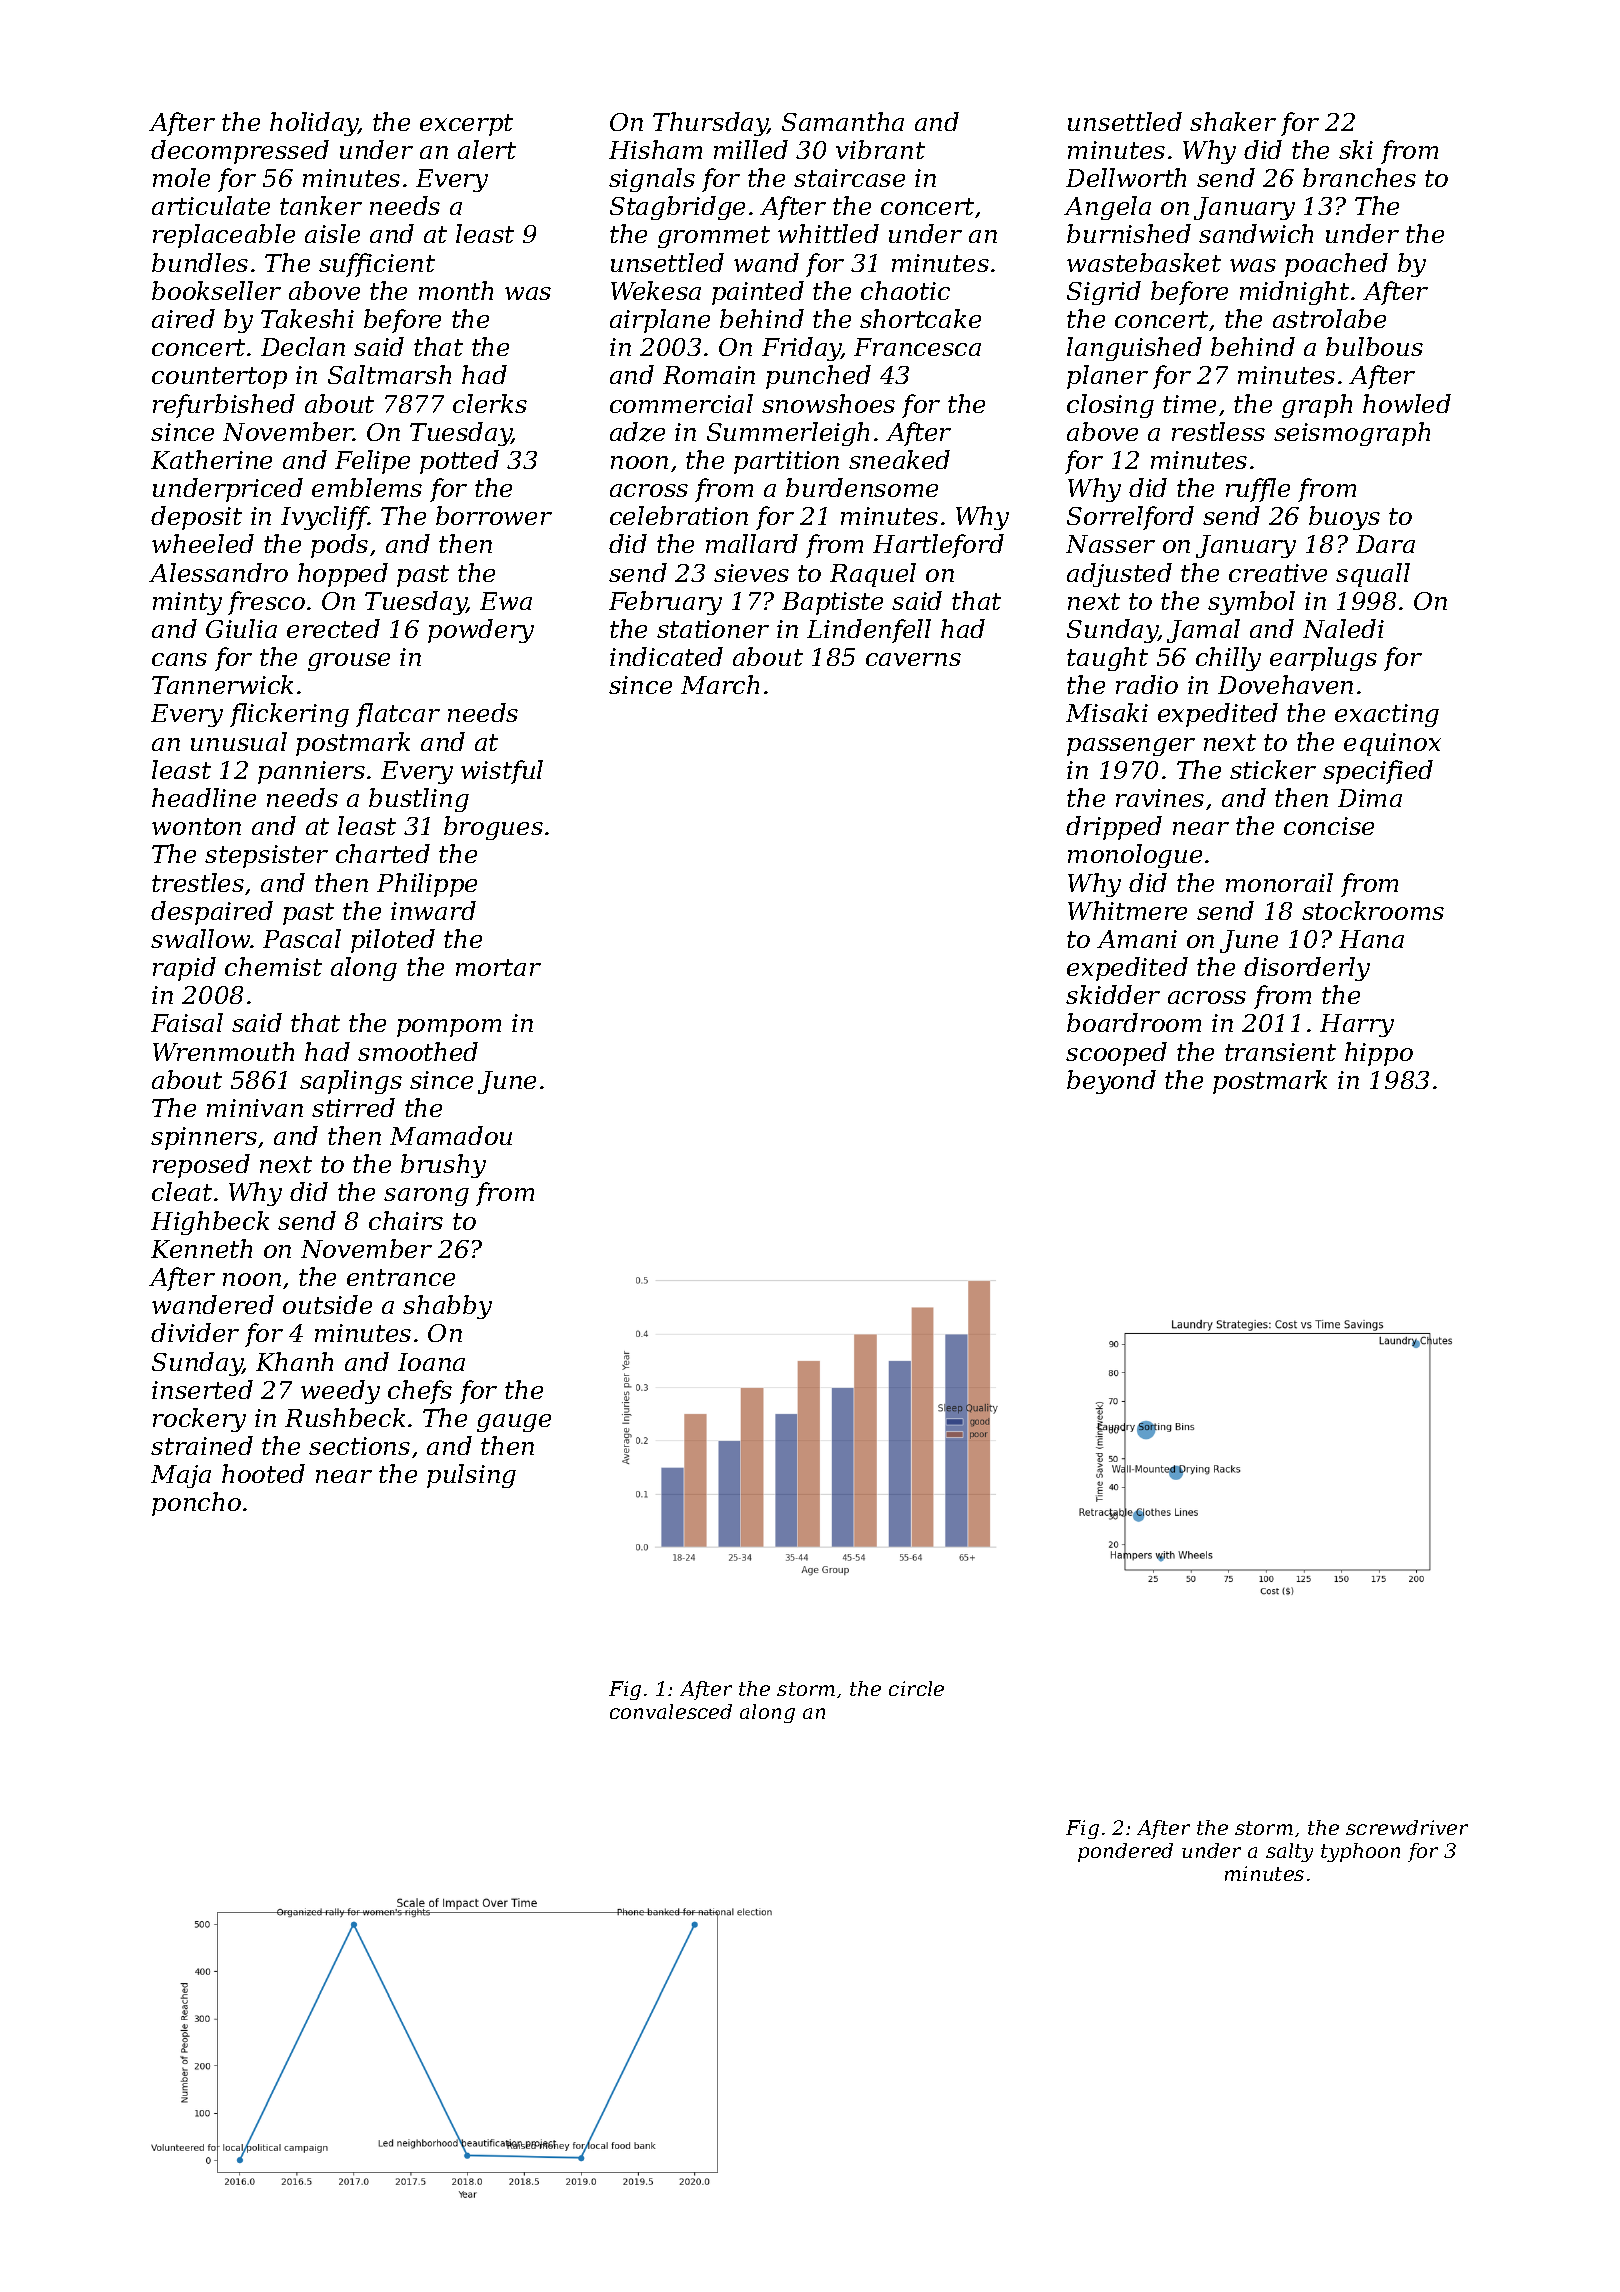 The height and width of the screenshot is (2292, 1620). Describe the element at coordinates (1392, 744) in the screenshot. I see `equinox` at that location.
